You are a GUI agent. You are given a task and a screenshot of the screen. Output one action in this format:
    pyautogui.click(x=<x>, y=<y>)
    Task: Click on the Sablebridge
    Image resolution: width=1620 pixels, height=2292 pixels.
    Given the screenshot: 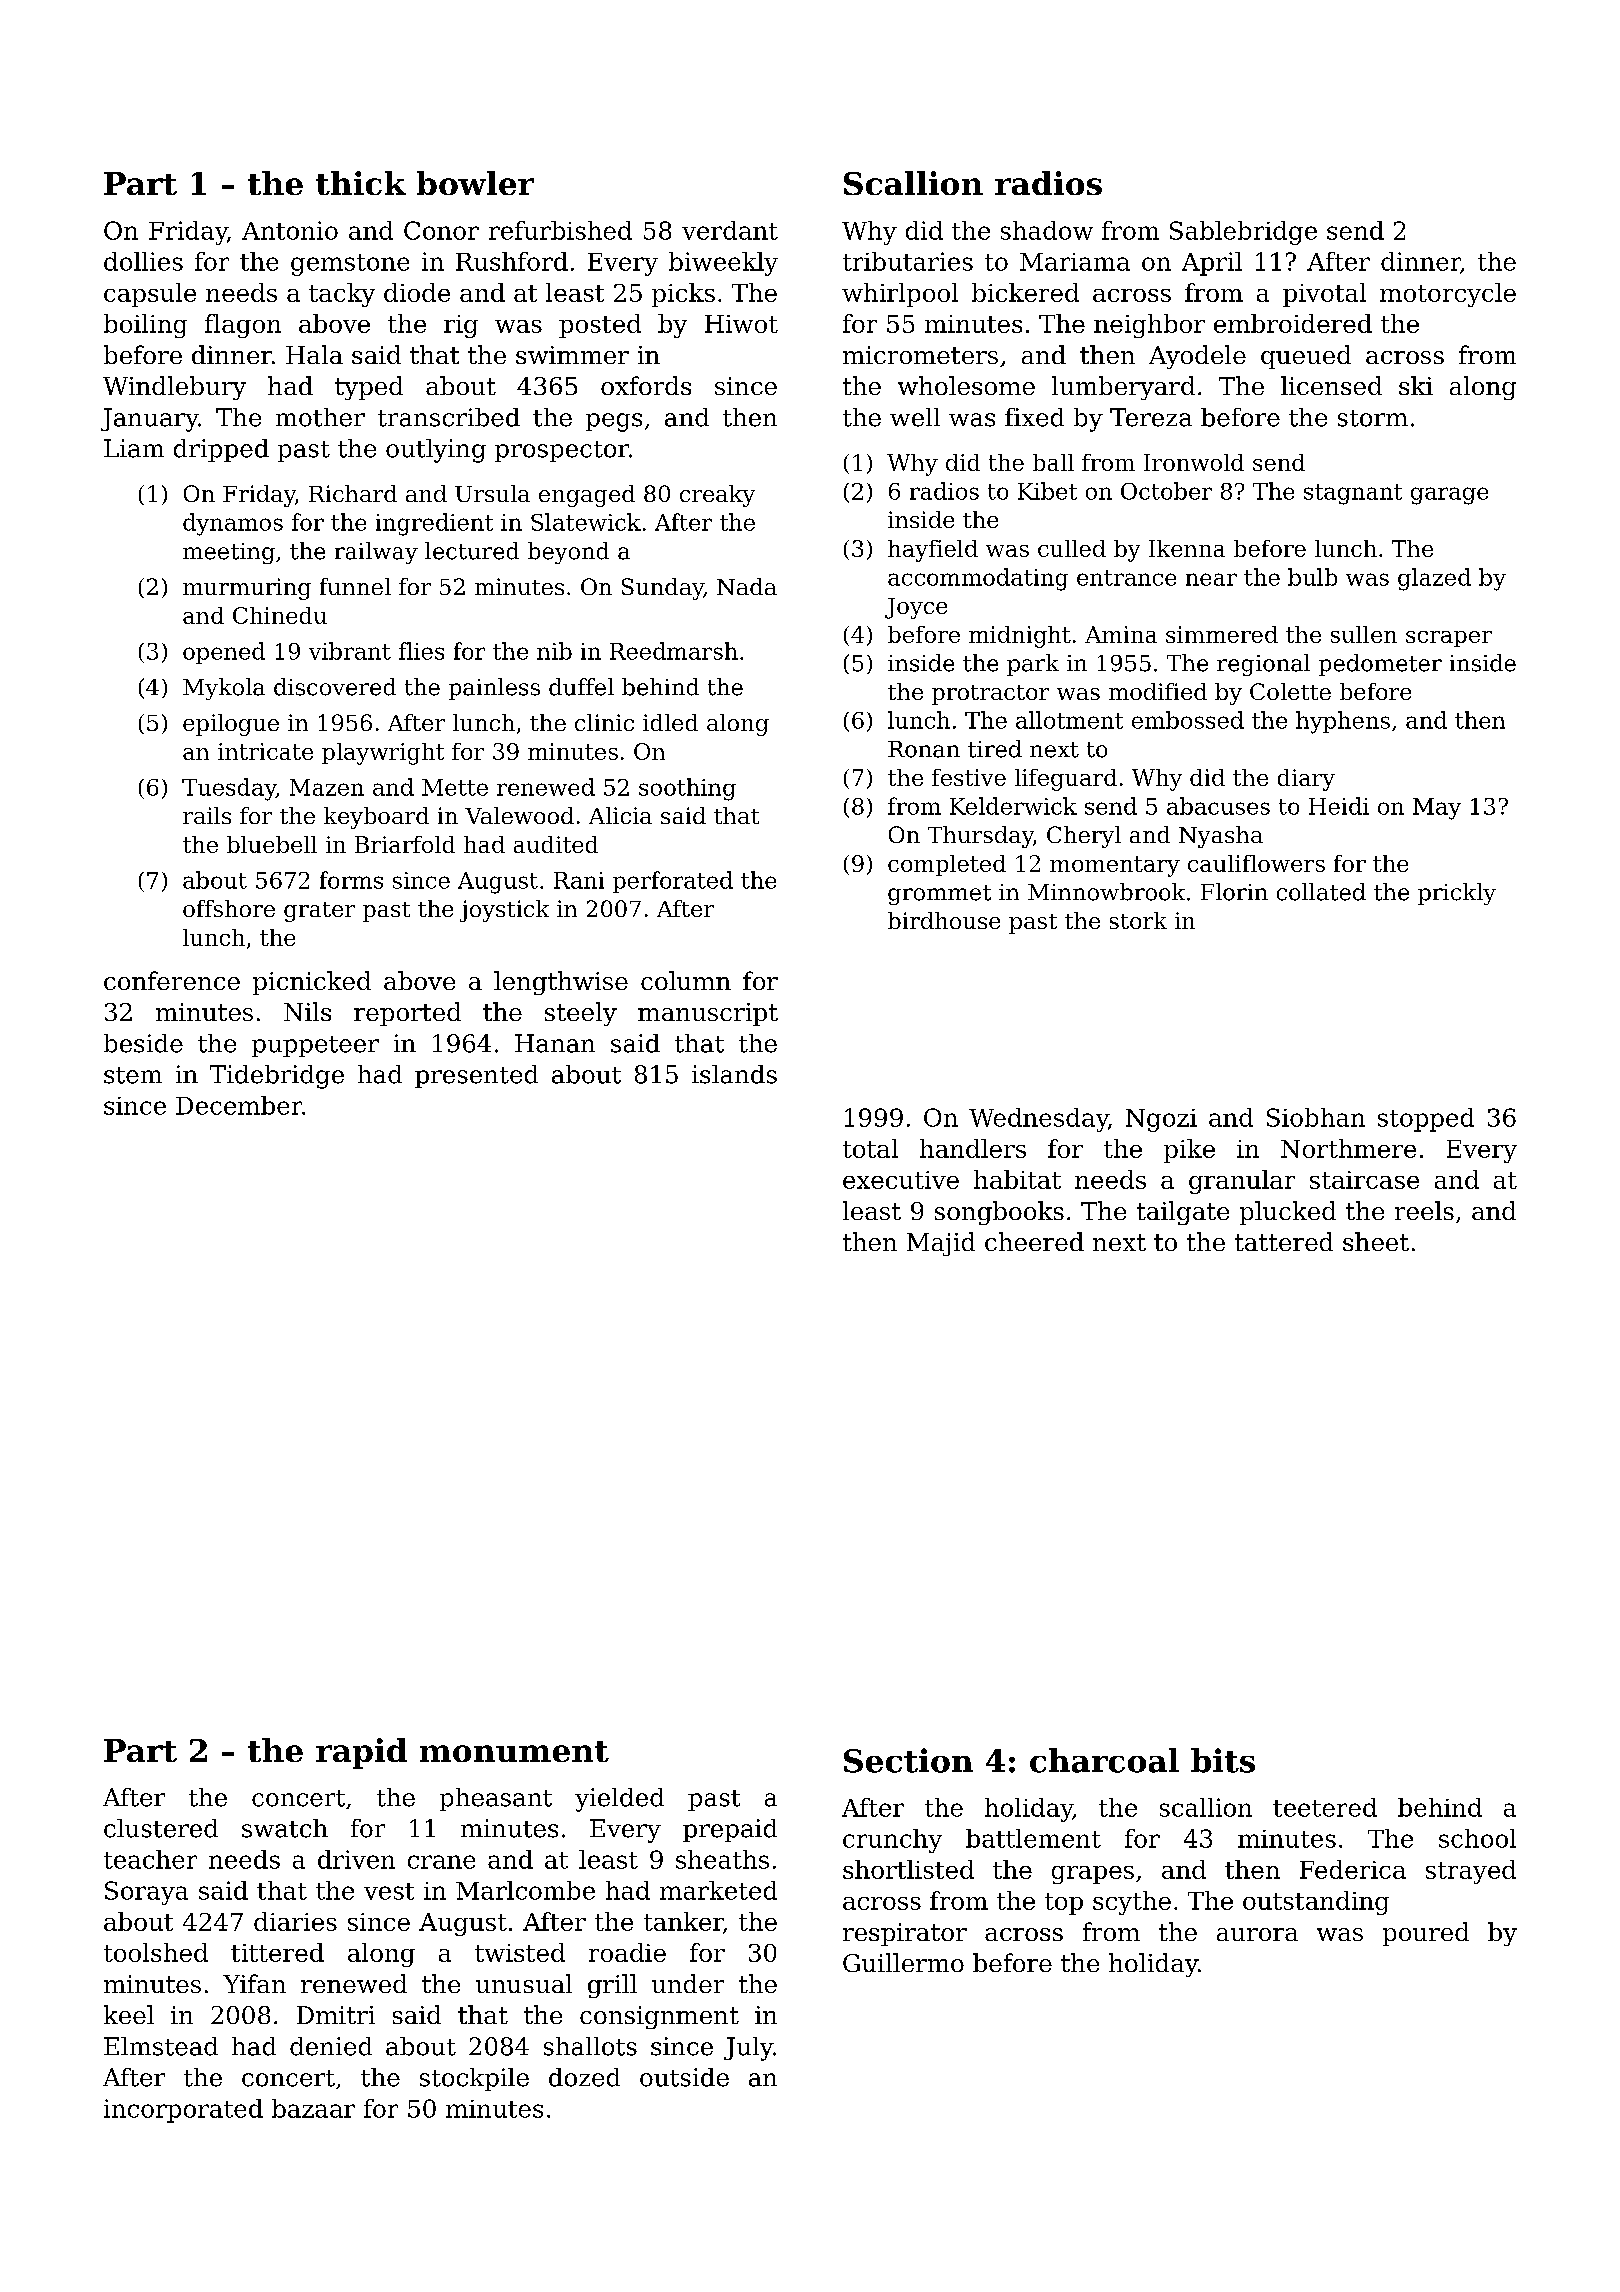 What is the action you would take?
    pyautogui.click(x=1243, y=233)
